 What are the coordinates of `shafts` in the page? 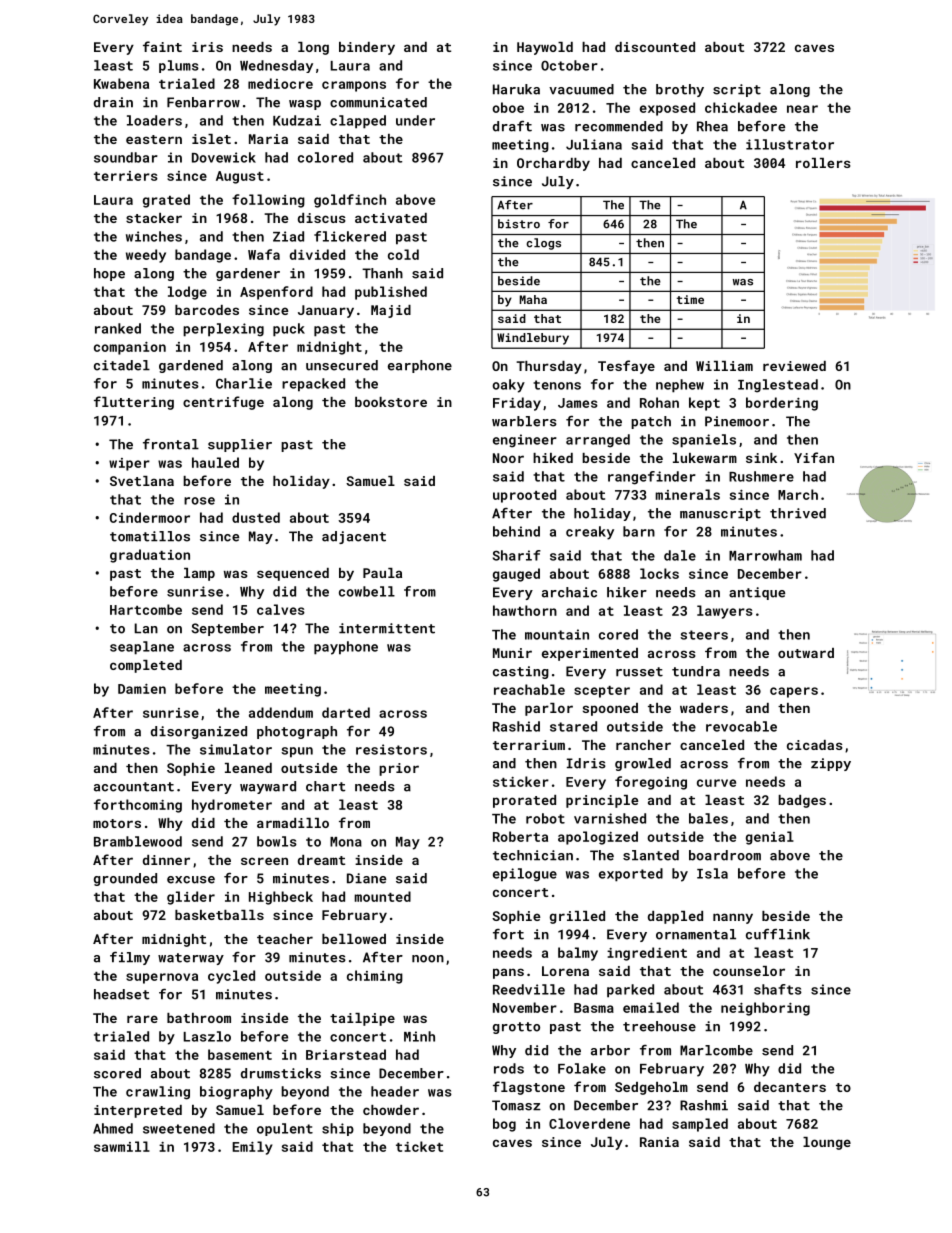 It's located at (778, 989).
